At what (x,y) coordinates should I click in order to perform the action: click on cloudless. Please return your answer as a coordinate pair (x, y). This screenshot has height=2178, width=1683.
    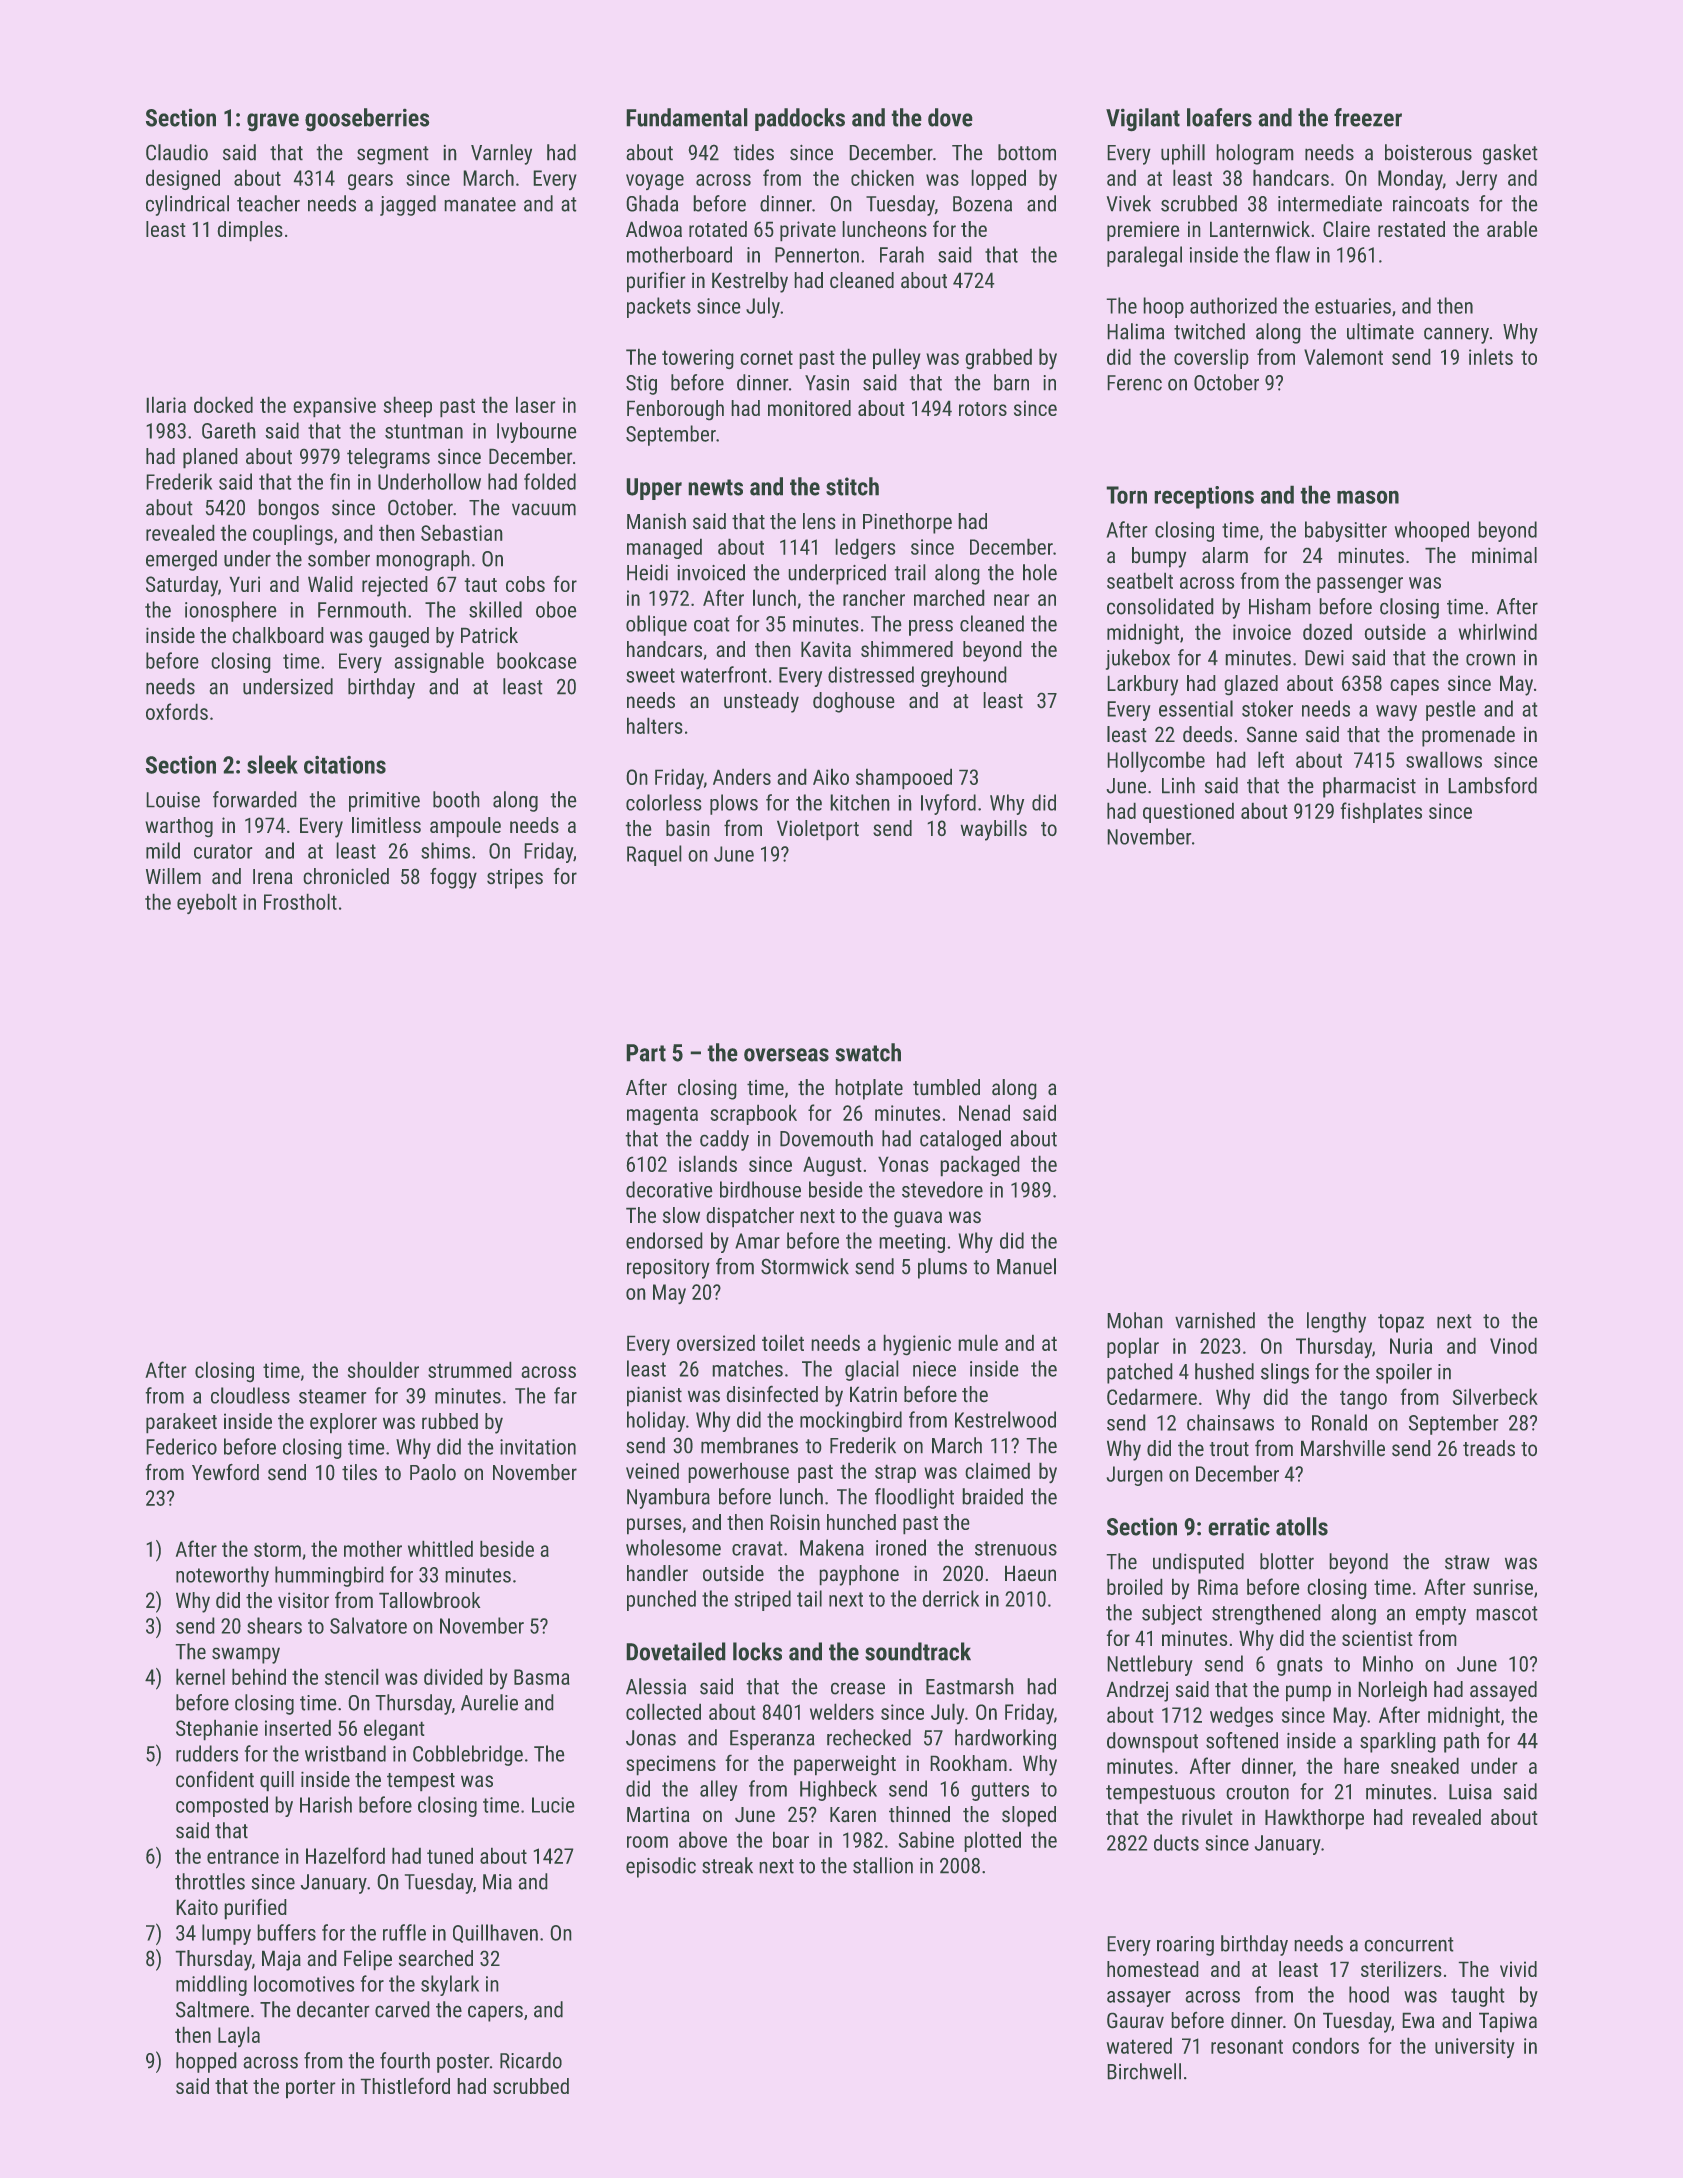
    Looking at the image, I should click on (250, 1395).
